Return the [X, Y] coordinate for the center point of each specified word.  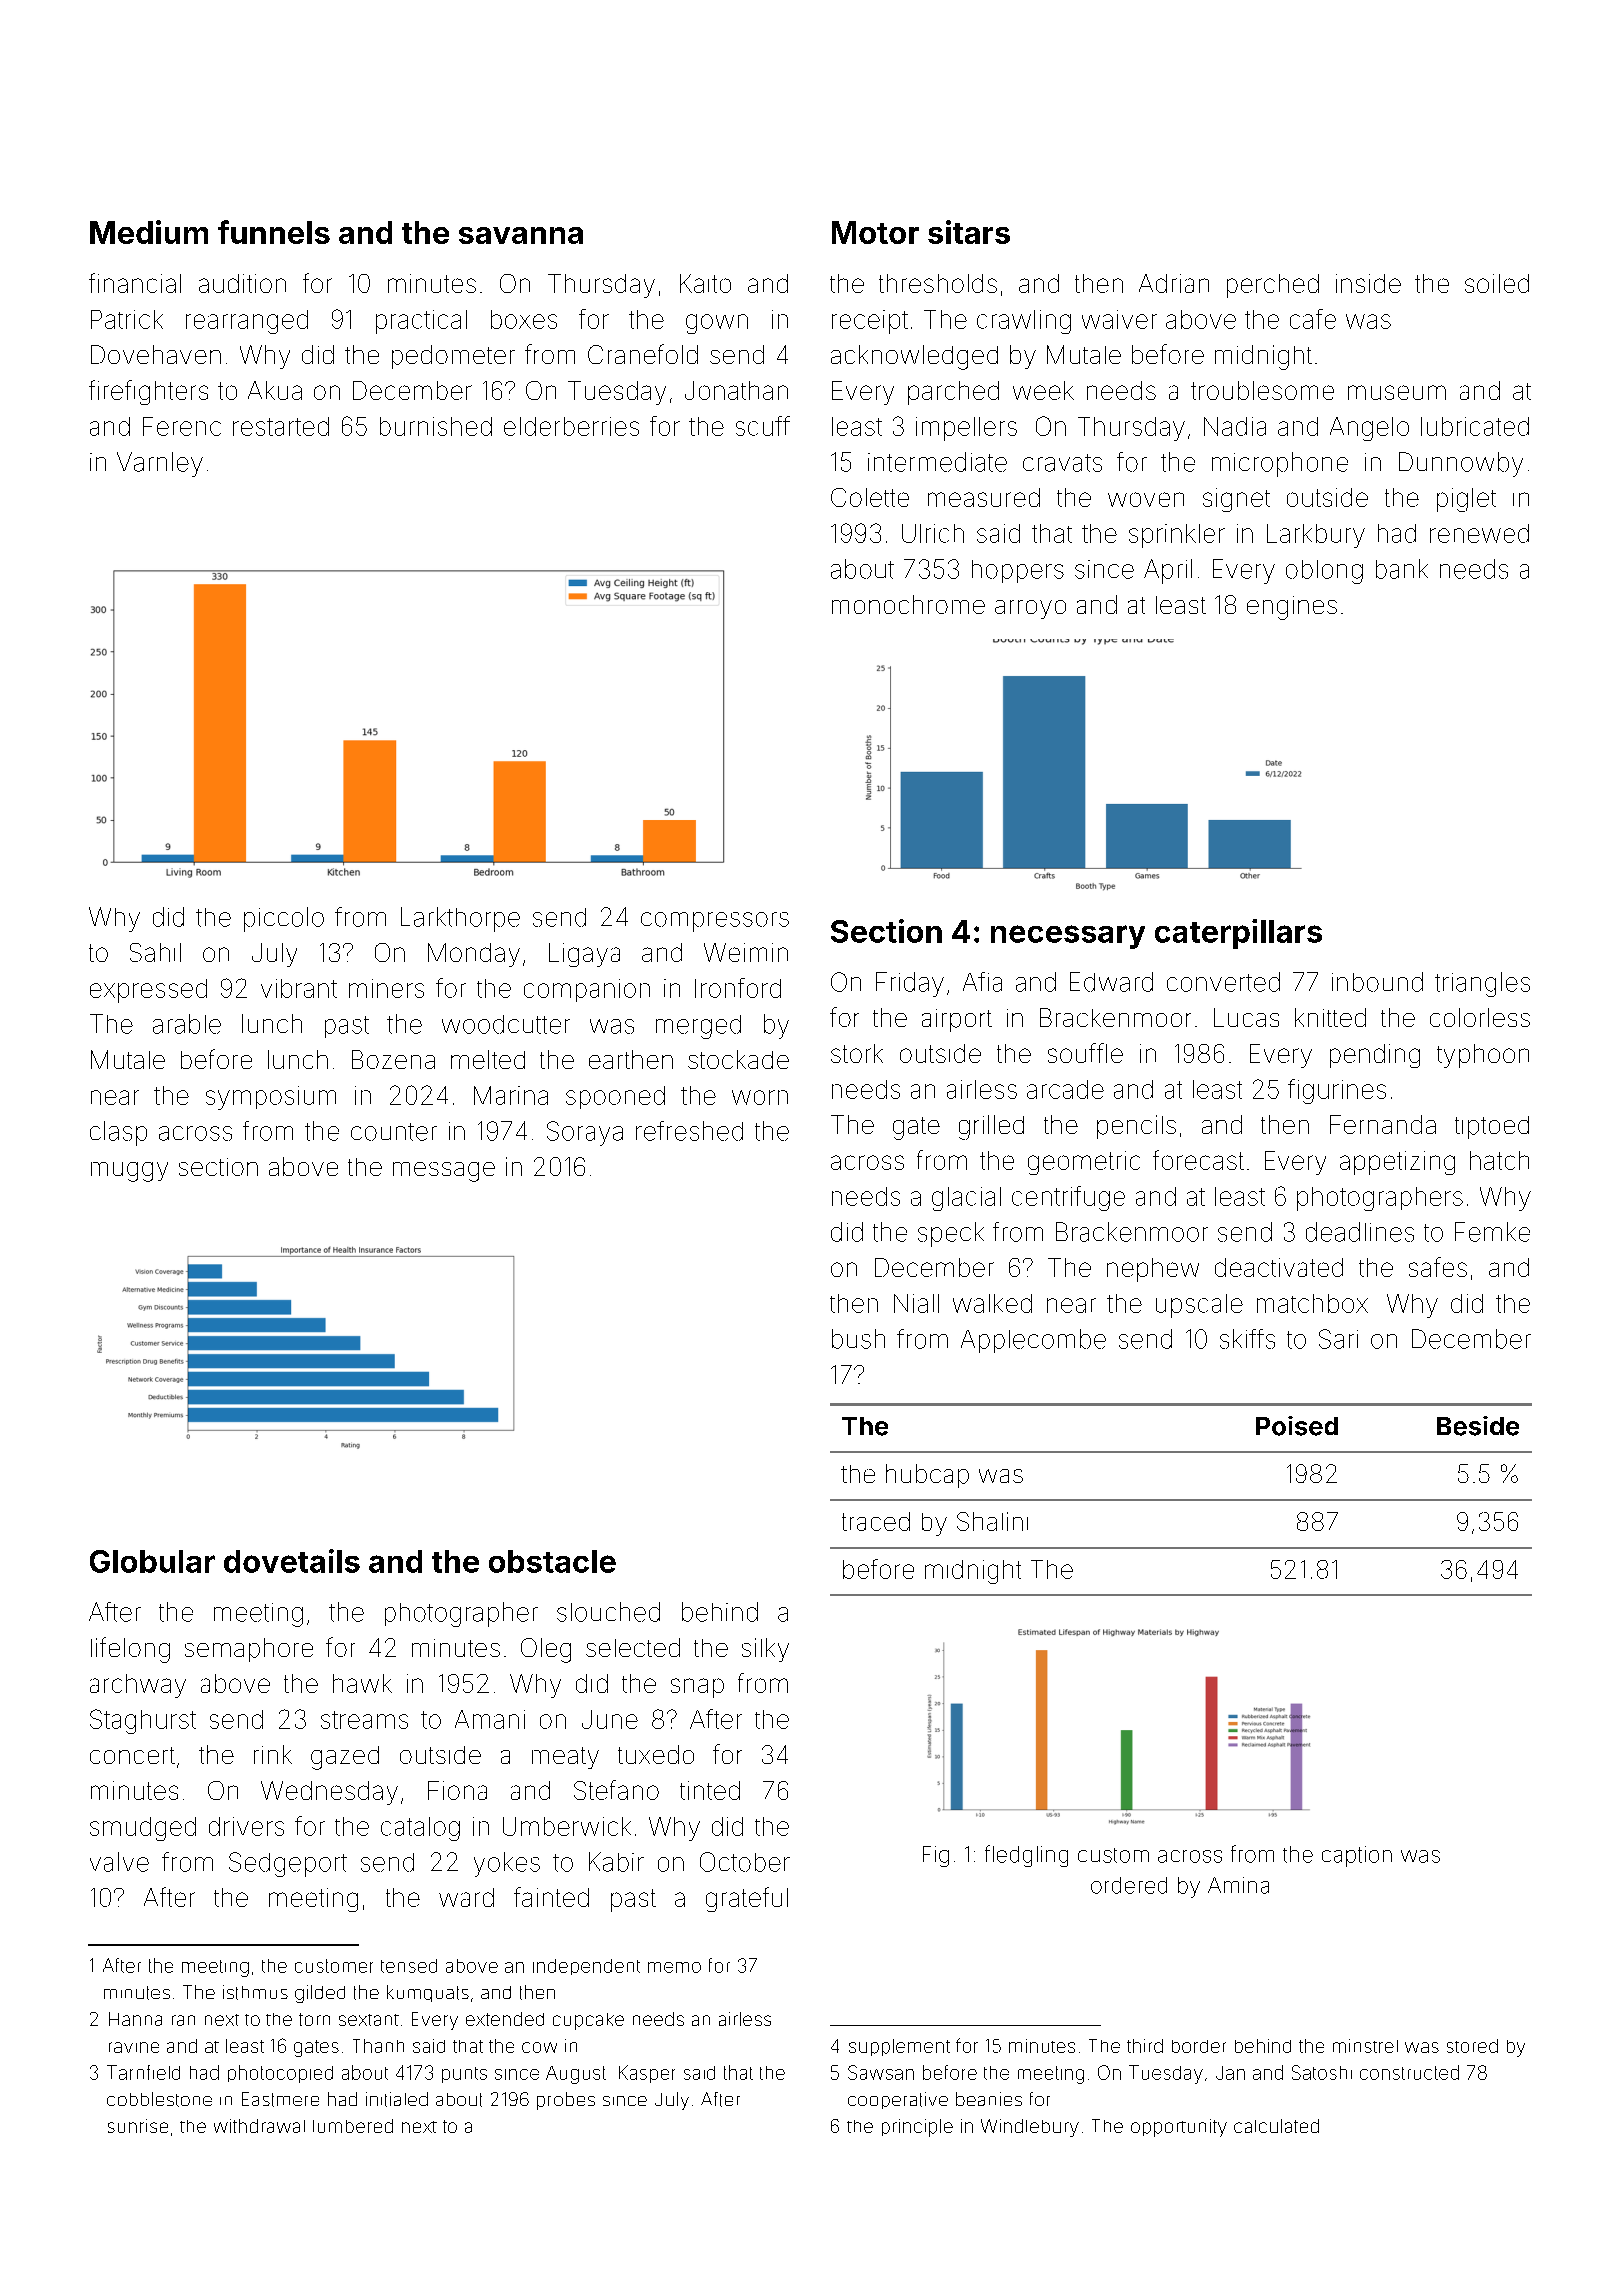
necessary [1068, 937]
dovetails [292, 1561]
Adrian [1174, 283]
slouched [608, 1612]
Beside [1478, 1426]
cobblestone [159, 2099]
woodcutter [506, 1024]
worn [760, 1097]
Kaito [705, 283]
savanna [521, 235]
